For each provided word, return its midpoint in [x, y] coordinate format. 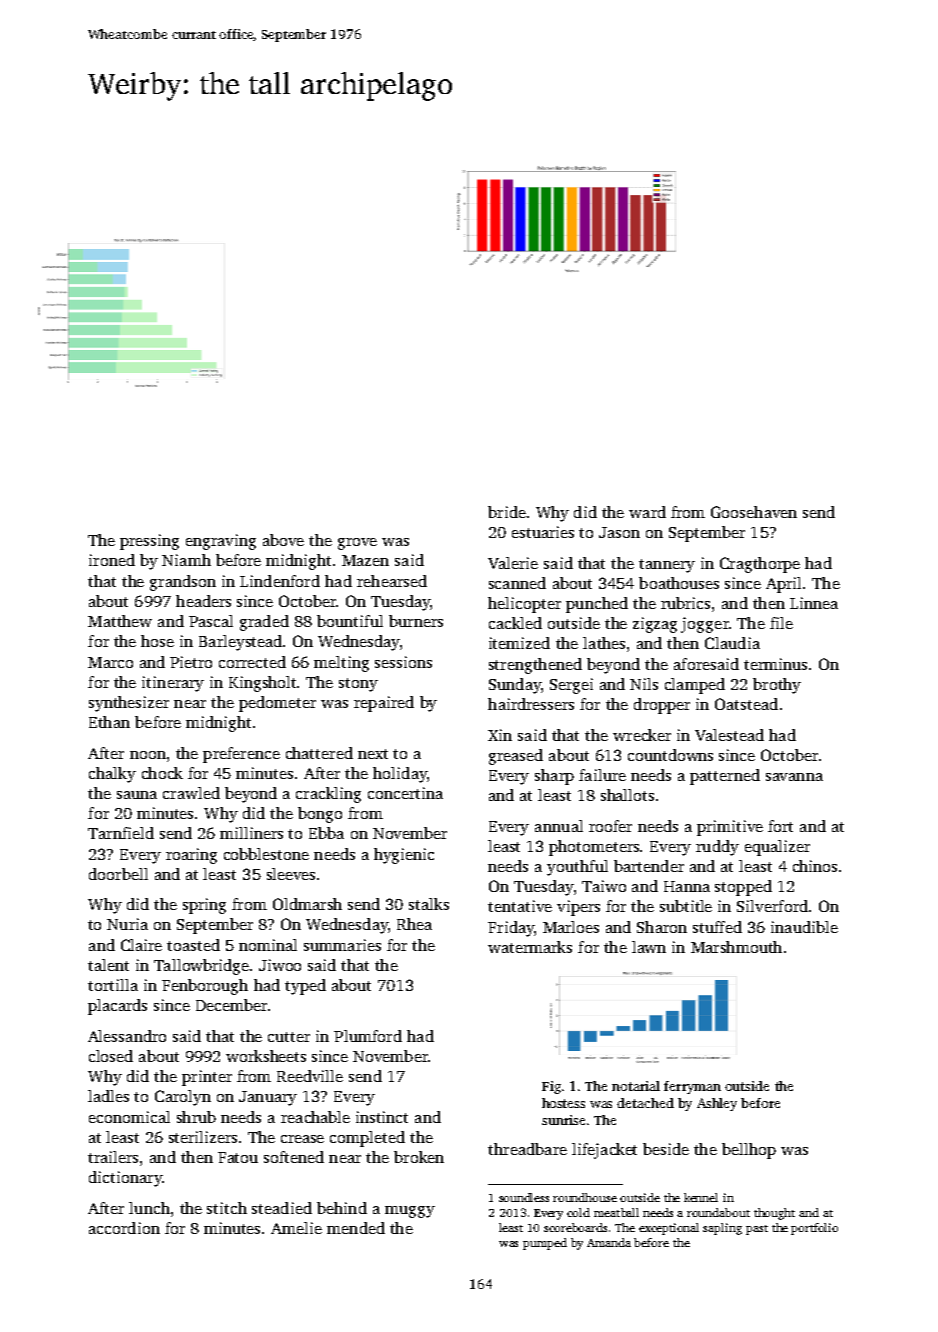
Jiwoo [280, 965]
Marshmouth [736, 947]
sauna [137, 795]
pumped [545, 1244]
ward [647, 512]
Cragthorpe [760, 565]
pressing [149, 542]
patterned [725, 777]
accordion [124, 1228]
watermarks [530, 947]
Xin [500, 735]
